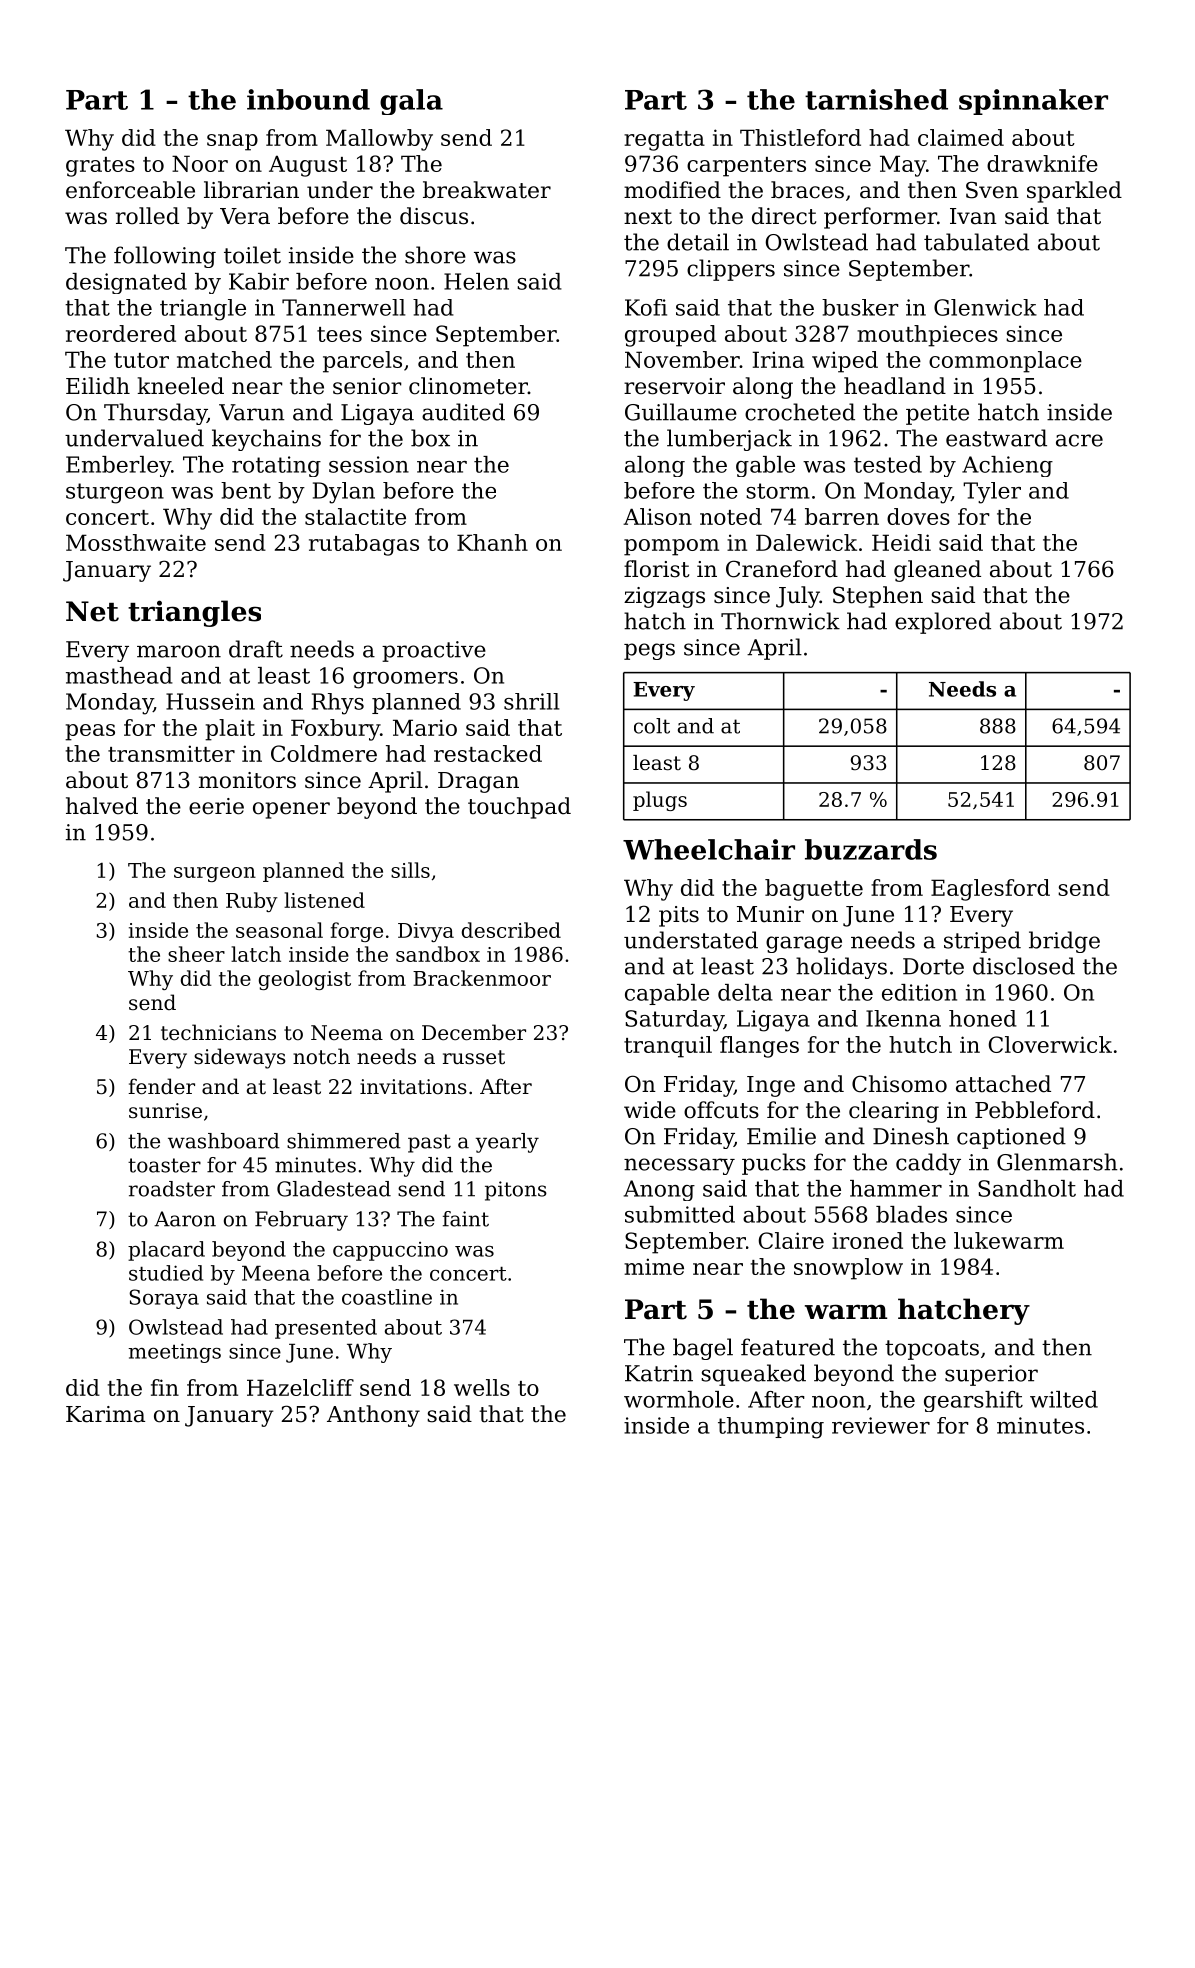  Describe the element at coordinates (990, 890) in the screenshot. I see `Eaglesford` at that location.
